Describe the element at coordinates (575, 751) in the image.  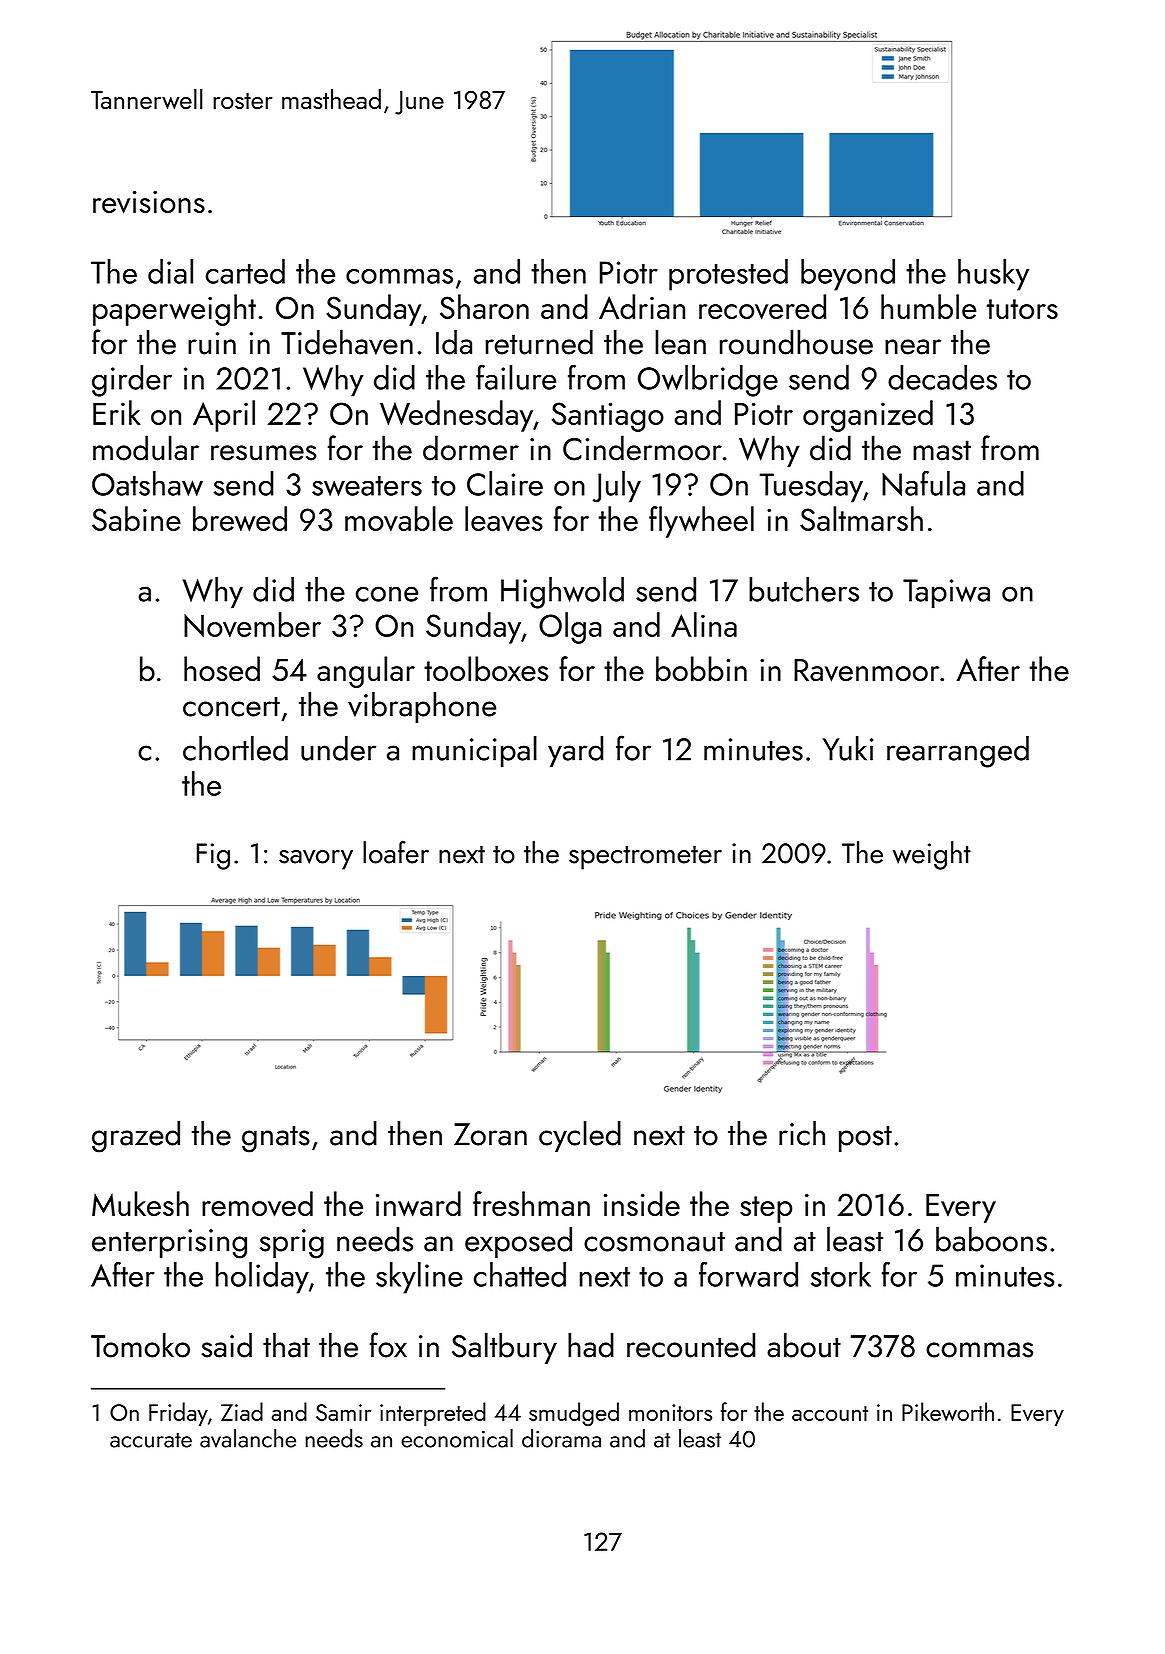
I see `yard` at that location.
